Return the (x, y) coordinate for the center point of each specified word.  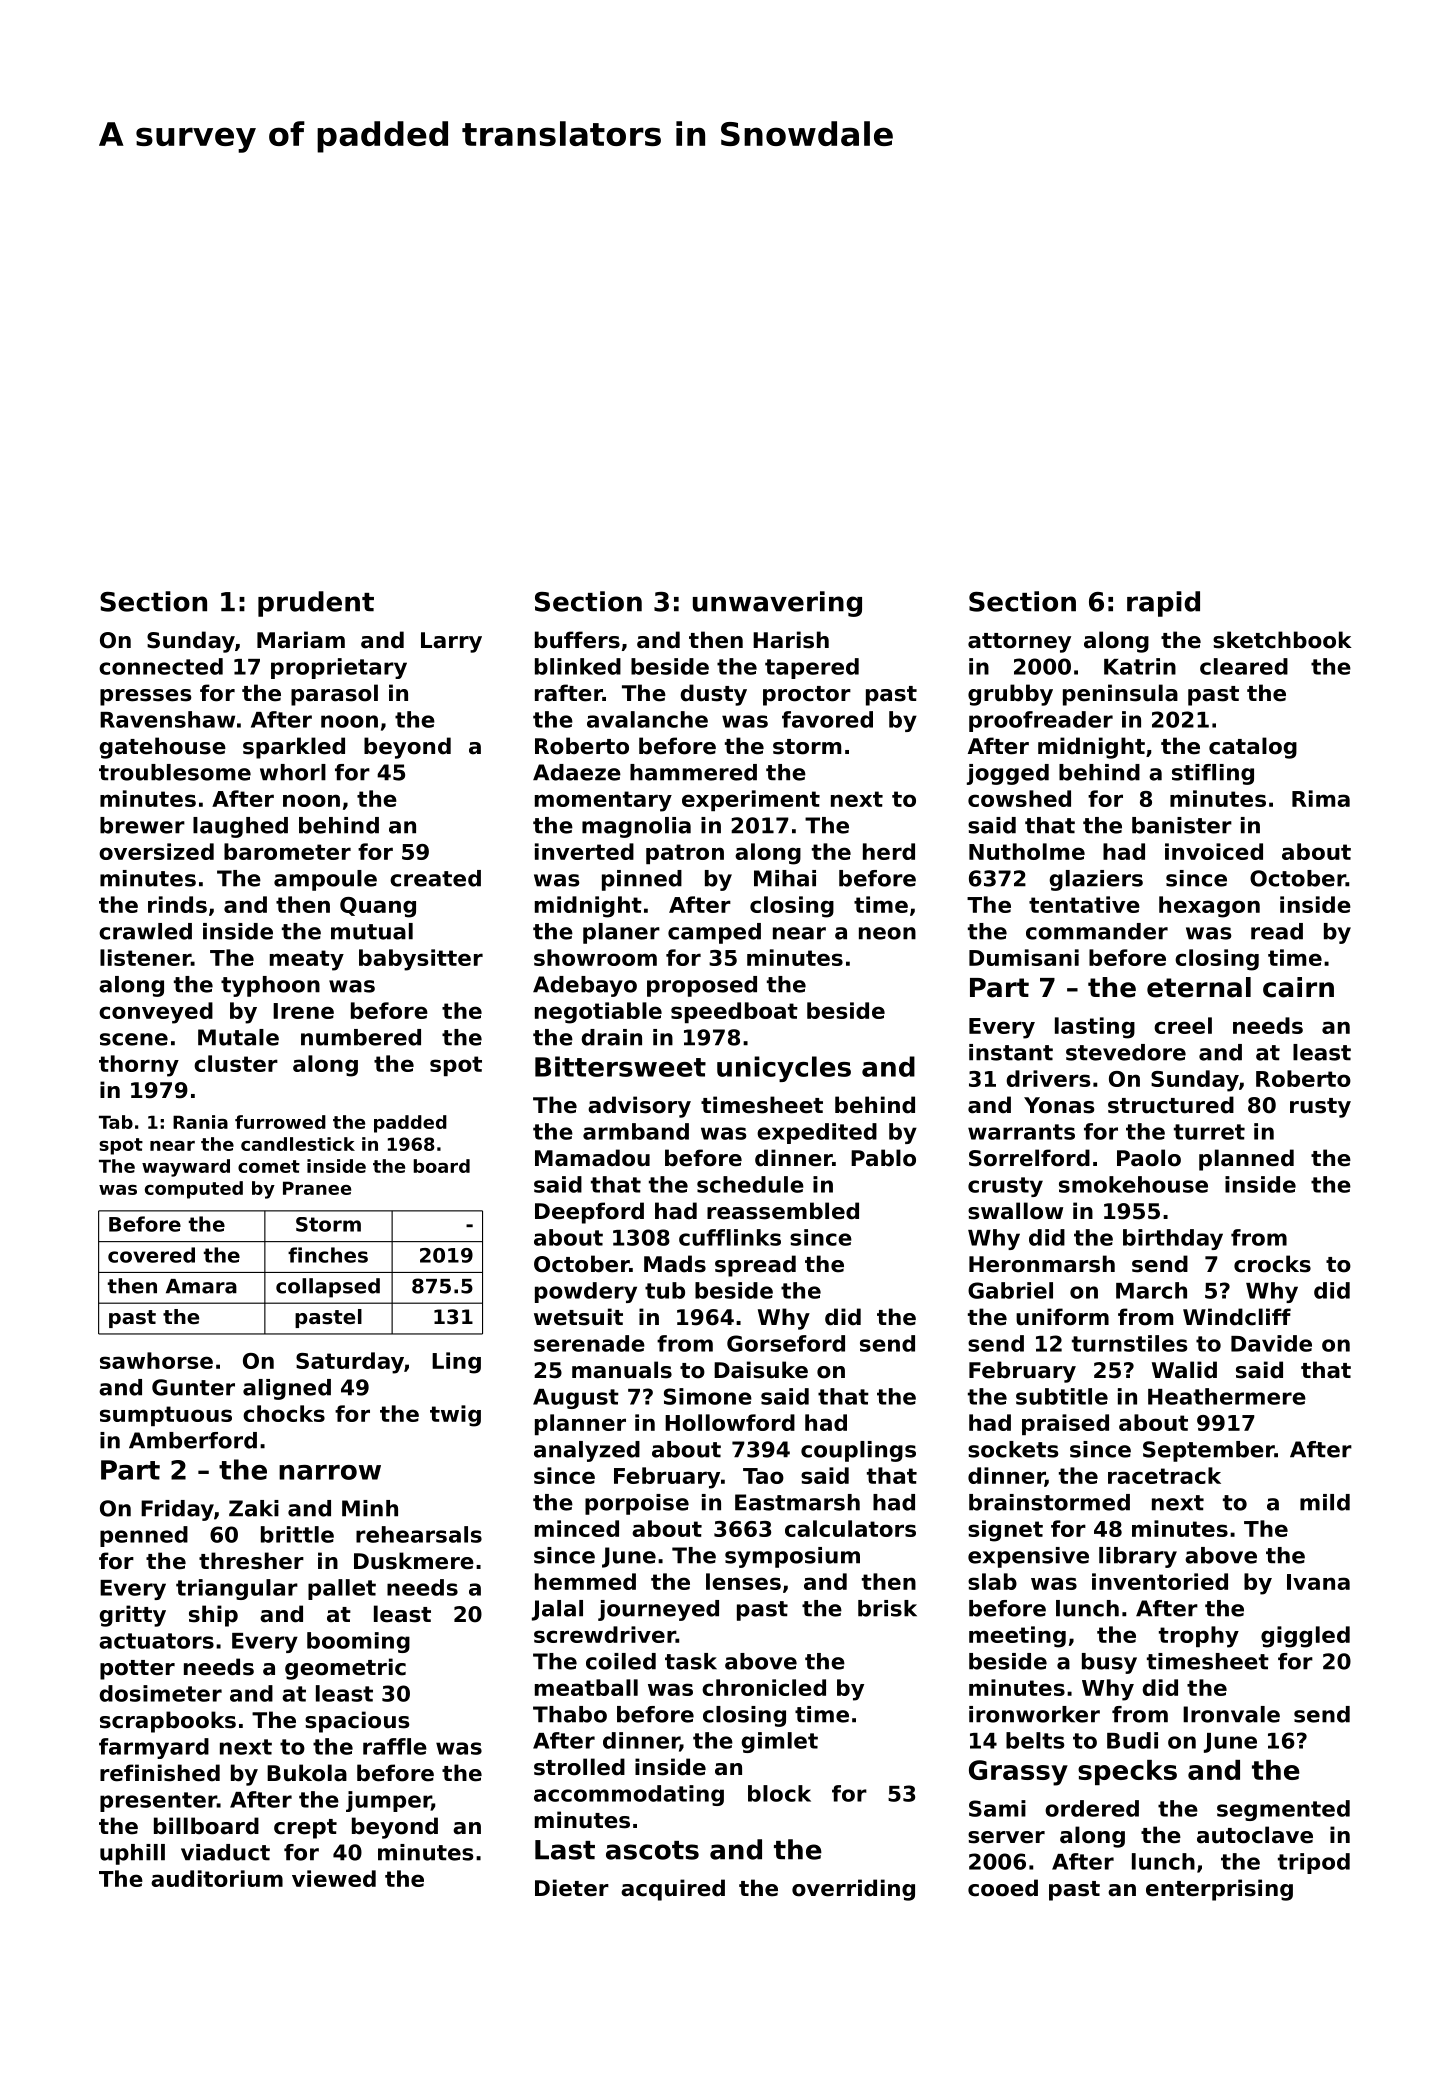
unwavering (777, 604)
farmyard (154, 1748)
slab (992, 1581)
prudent (316, 604)
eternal (1199, 987)
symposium (792, 1557)
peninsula (1120, 695)
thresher (251, 1561)
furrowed (280, 1122)
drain (611, 1037)
